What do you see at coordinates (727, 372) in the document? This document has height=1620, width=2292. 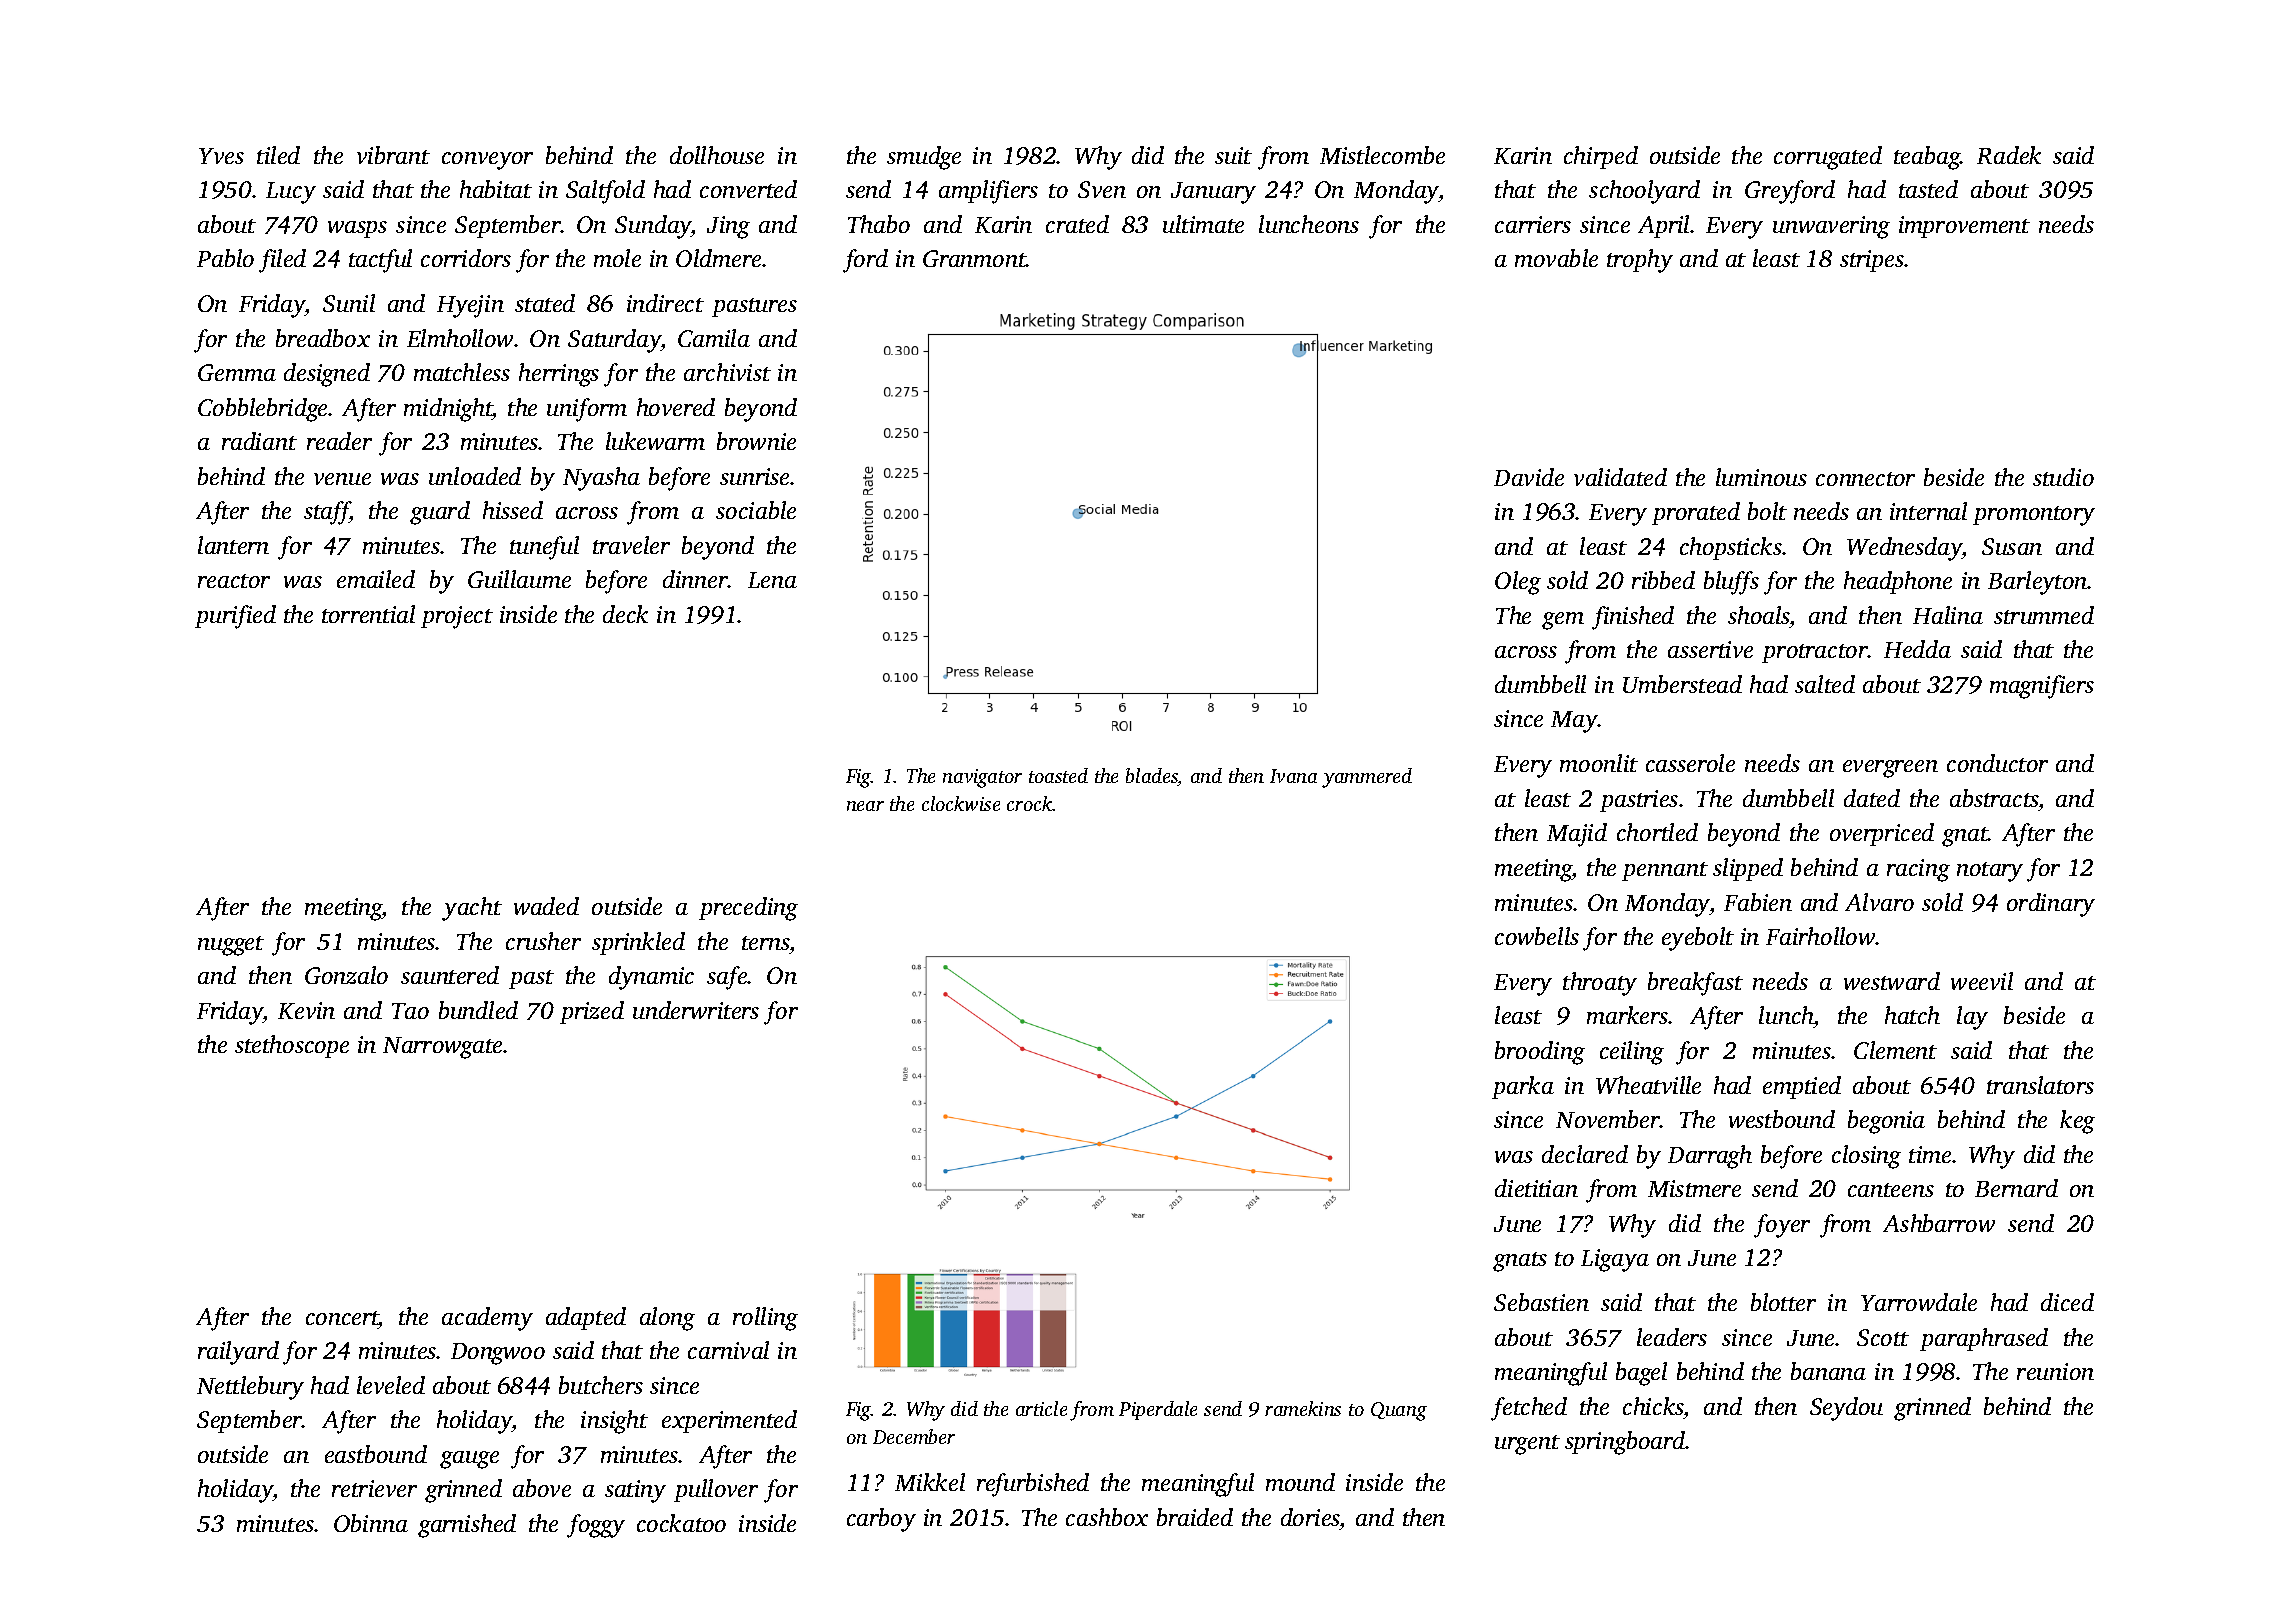 I see `archivist` at bounding box center [727, 372].
